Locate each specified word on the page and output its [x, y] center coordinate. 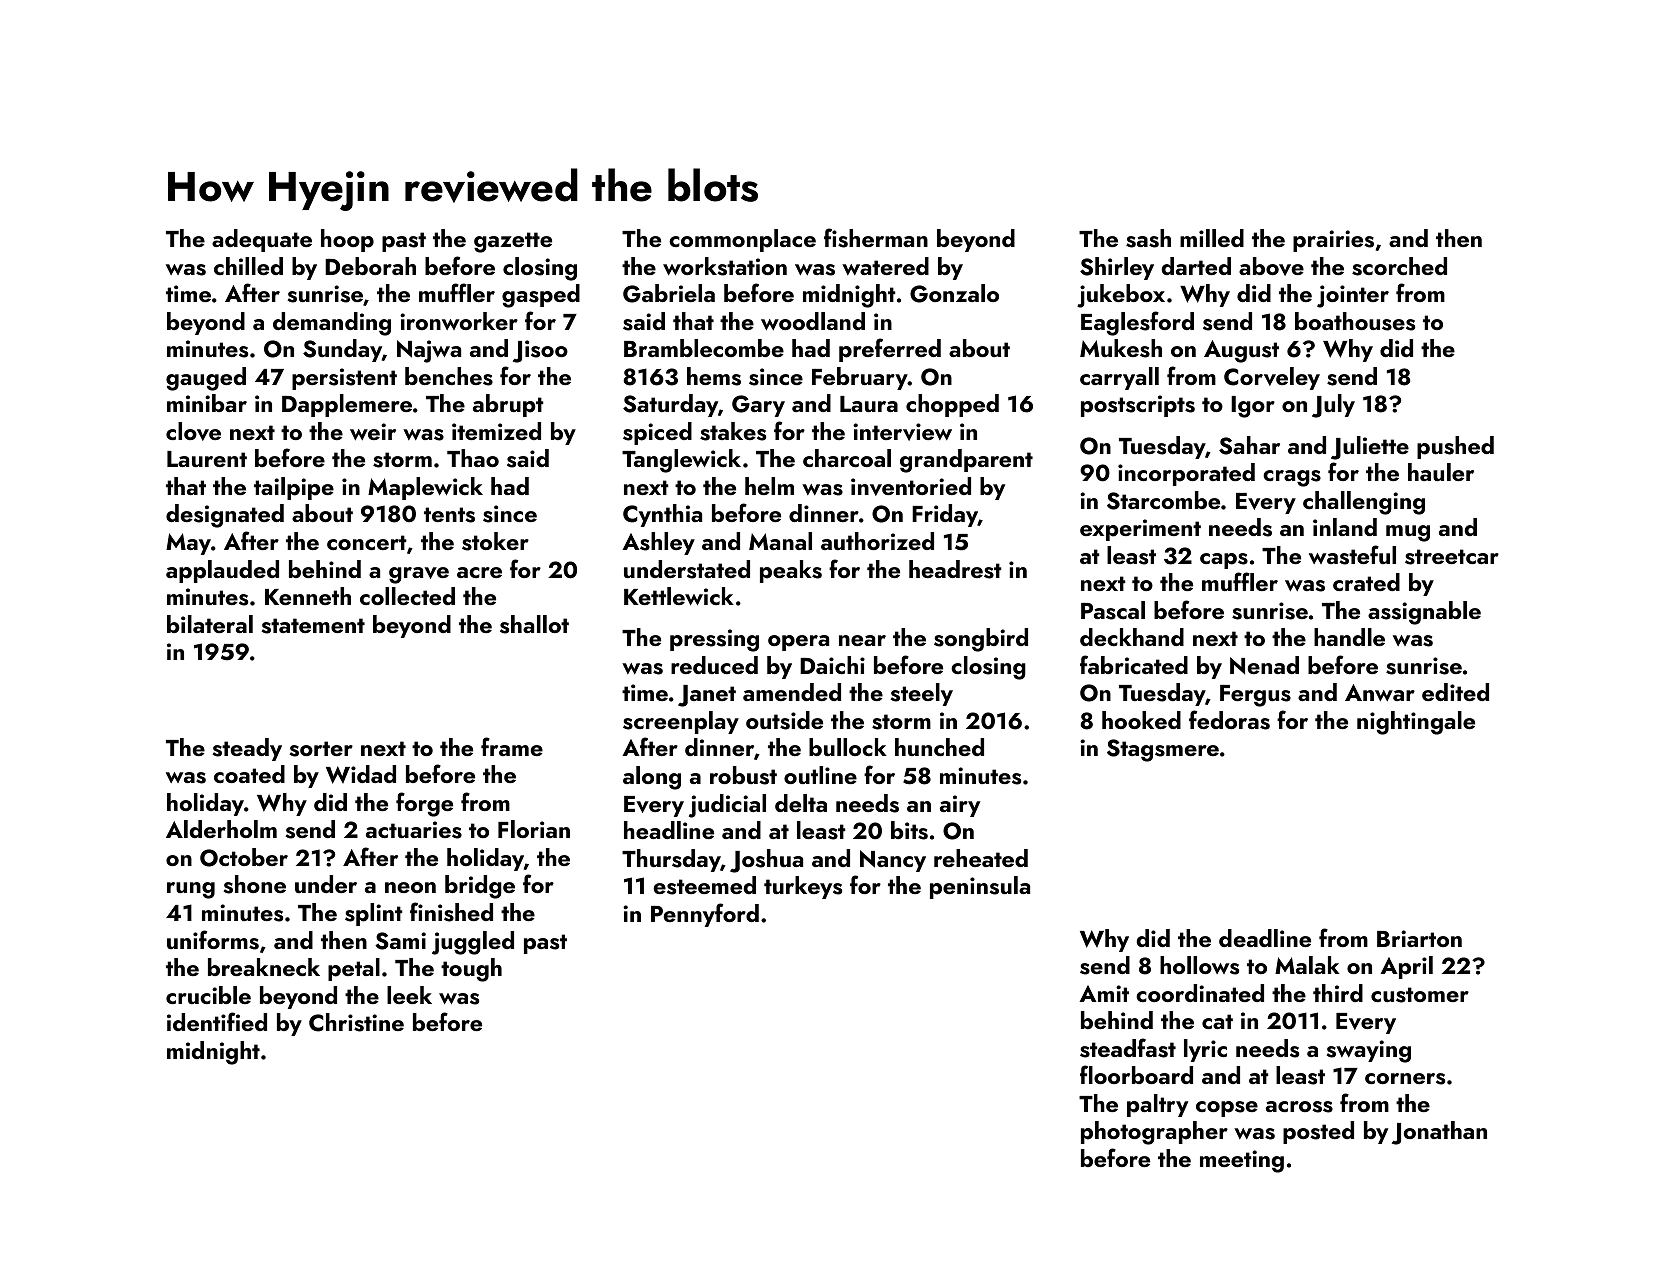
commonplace [742, 240]
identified [217, 1021]
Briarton [1419, 938]
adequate [262, 240]
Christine [356, 1022]
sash [1148, 238]
